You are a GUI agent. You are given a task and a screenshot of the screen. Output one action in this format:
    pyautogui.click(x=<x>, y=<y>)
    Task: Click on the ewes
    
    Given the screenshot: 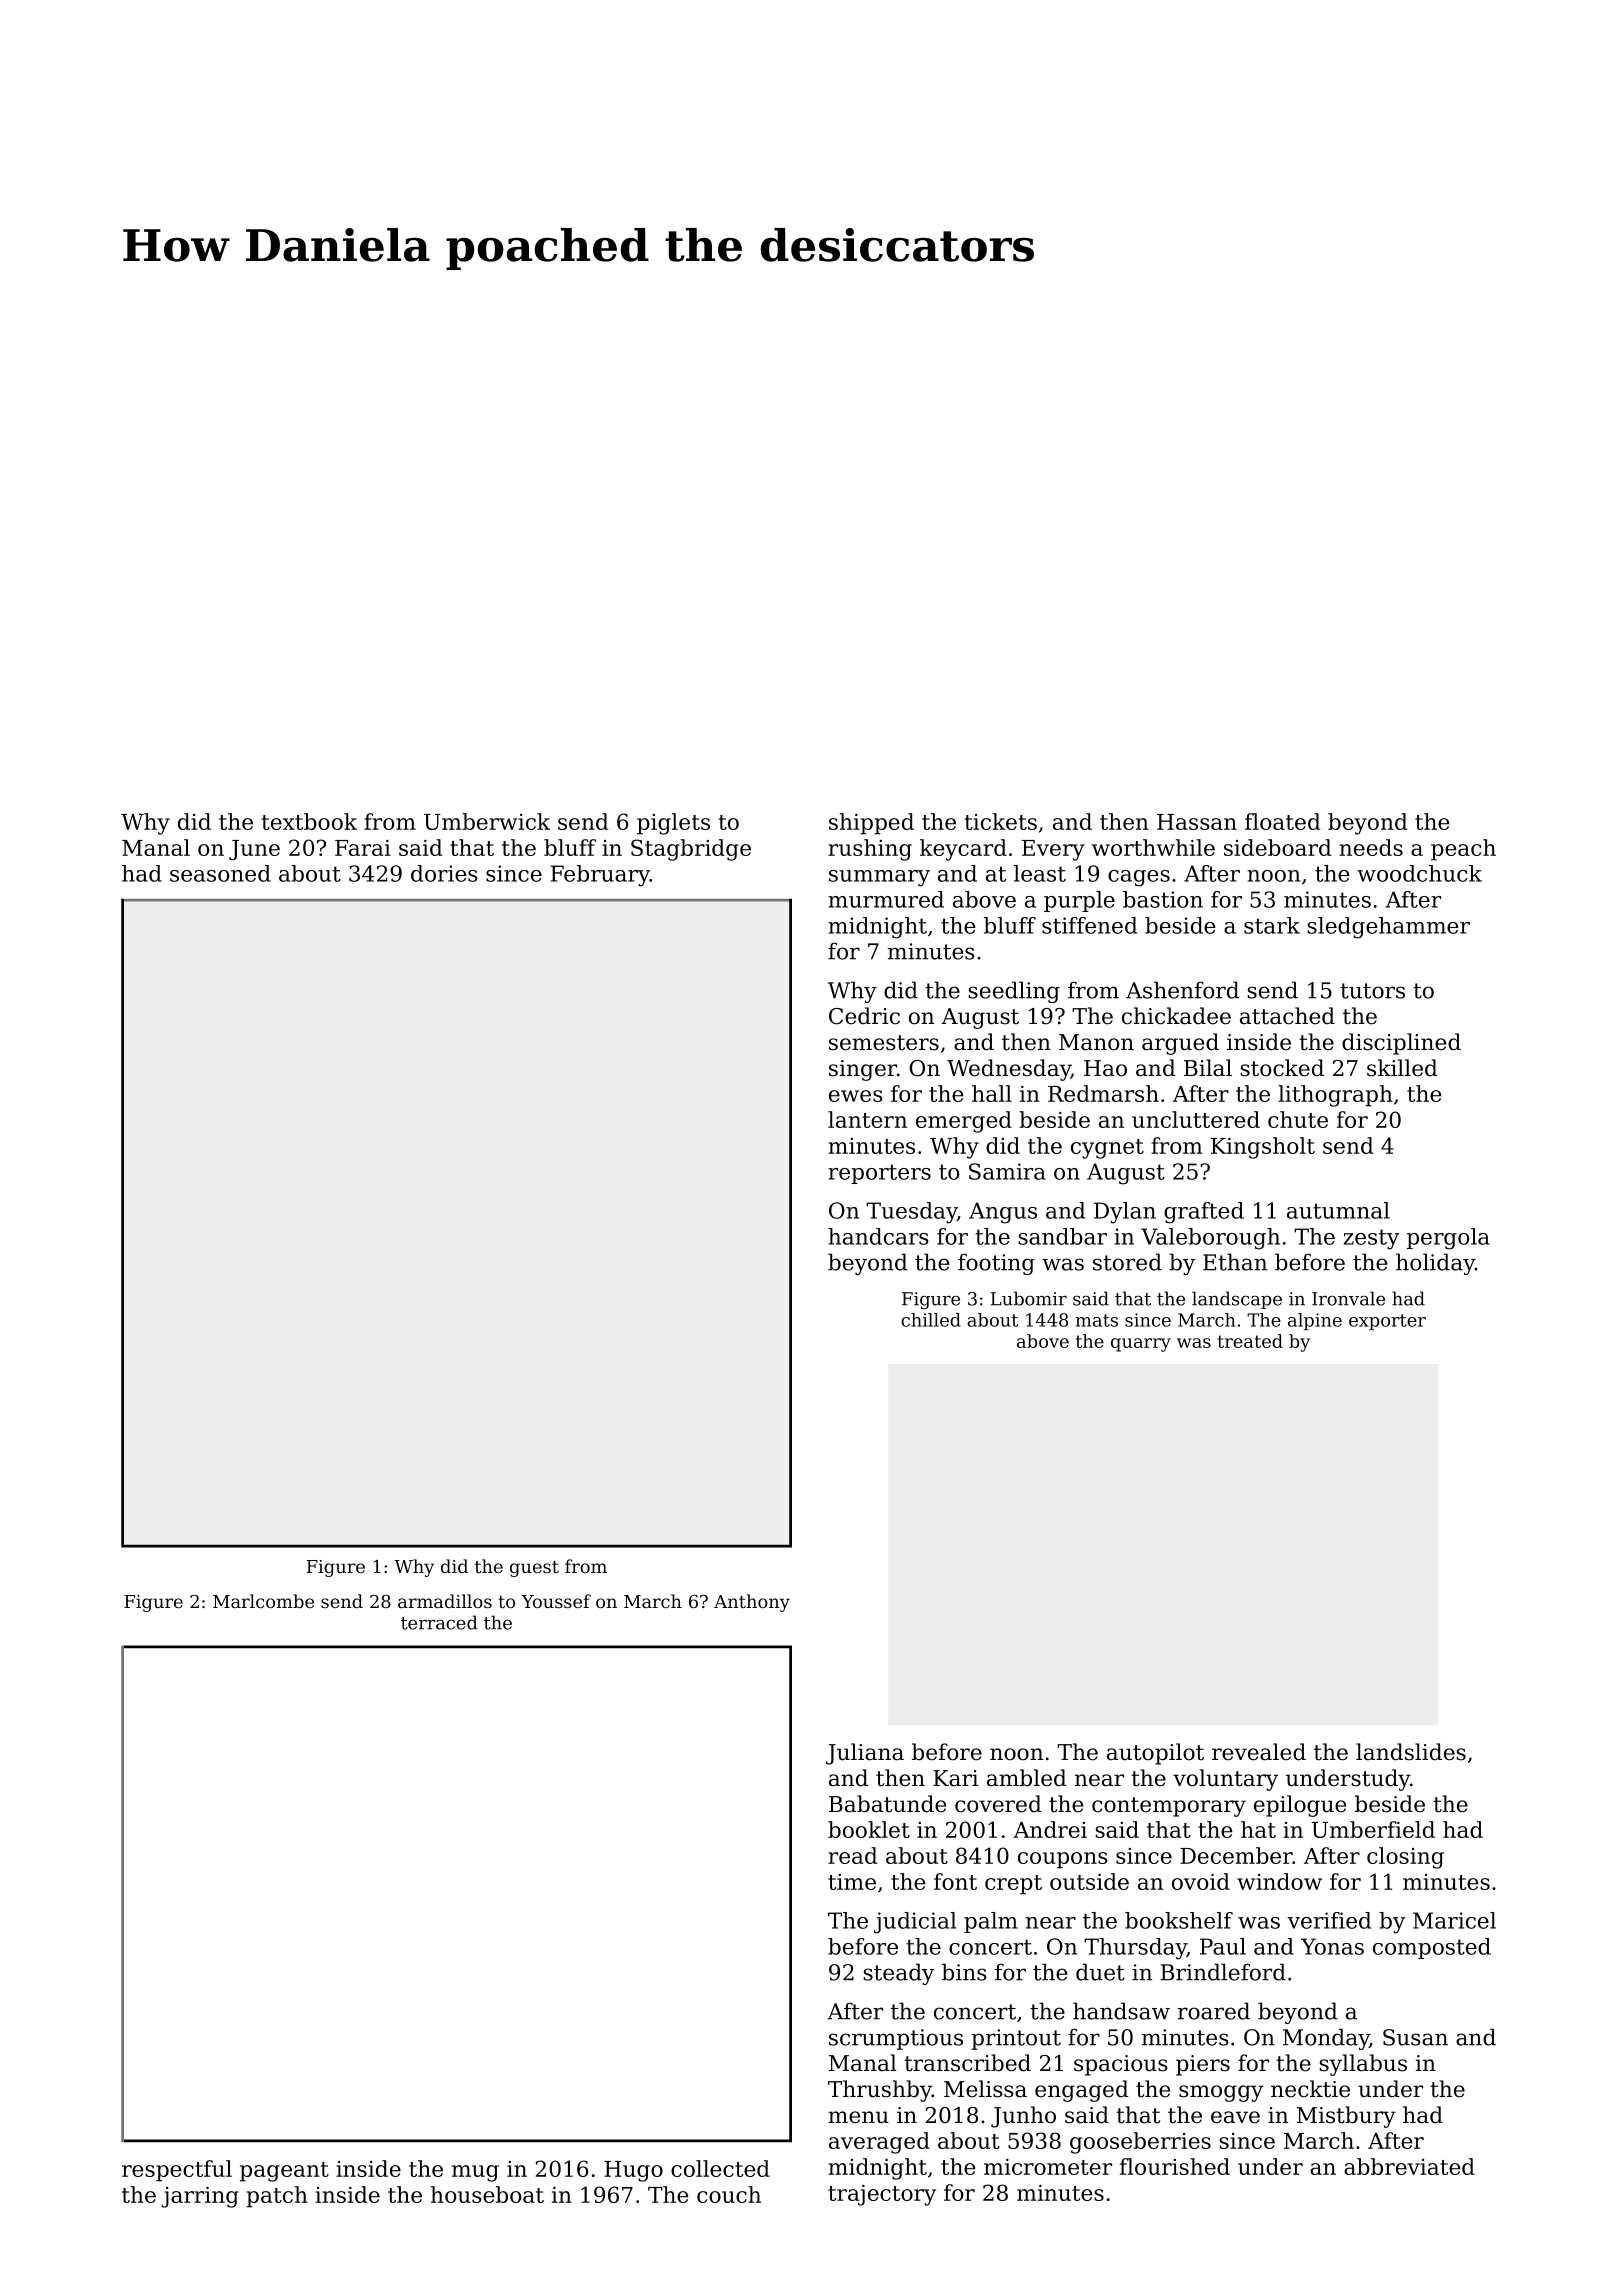 What is the action you would take?
    pyautogui.click(x=856, y=1096)
